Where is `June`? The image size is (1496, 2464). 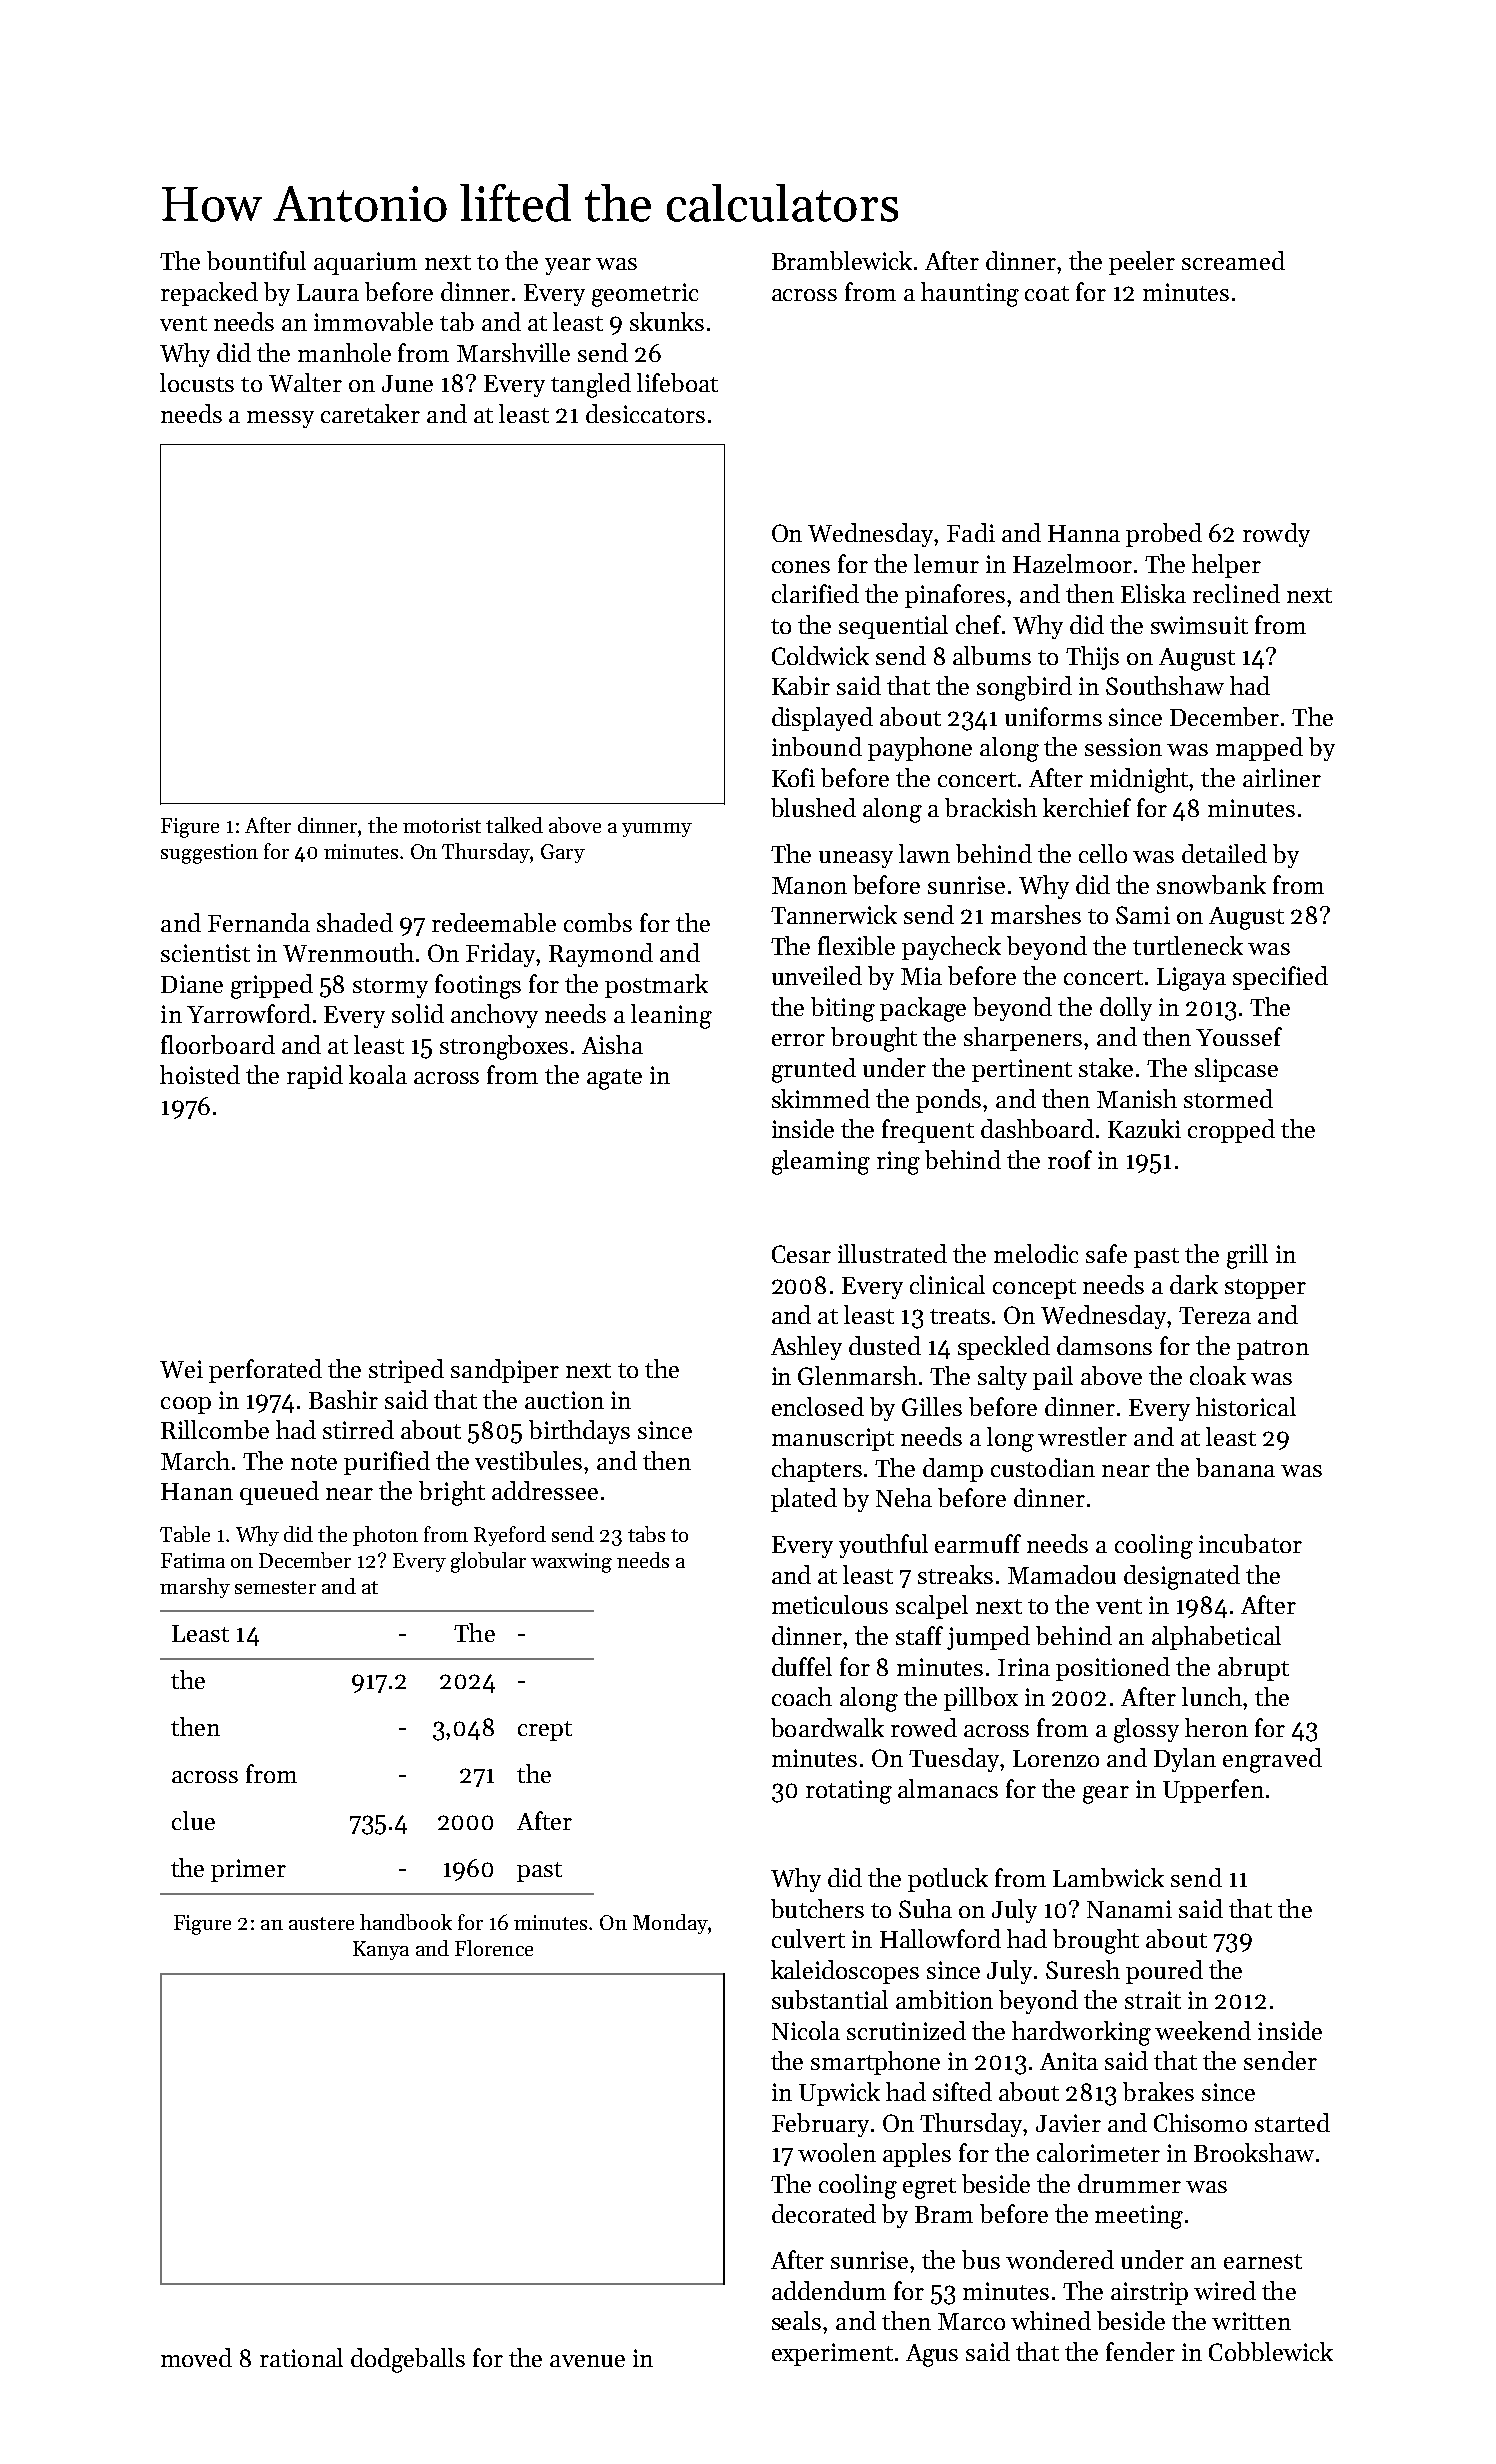
June is located at coordinates (407, 383).
